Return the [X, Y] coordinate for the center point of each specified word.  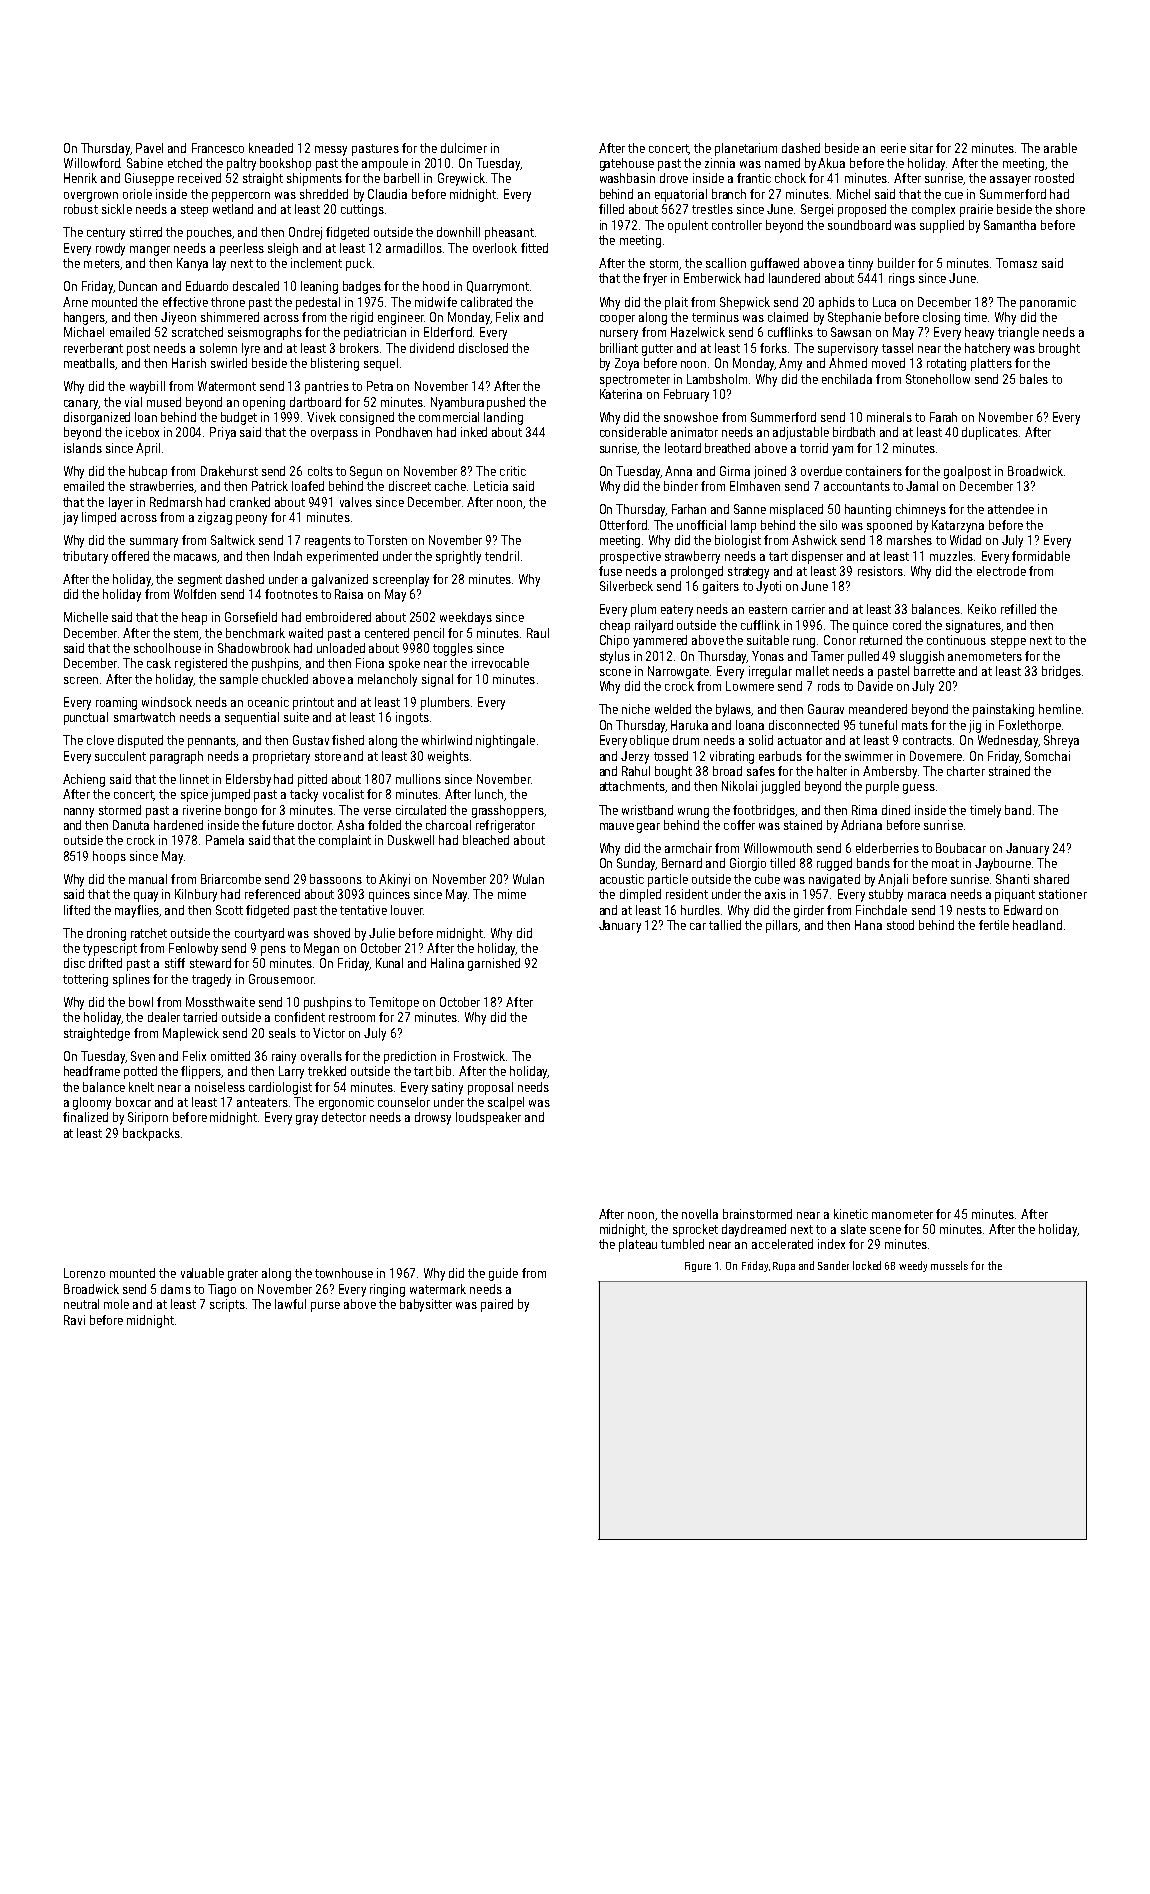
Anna [678, 471]
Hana [868, 925]
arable [1060, 148]
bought [673, 772]
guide [503, 1274]
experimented [342, 557]
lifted [77, 910]
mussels [949, 1265]
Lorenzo [84, 1273]
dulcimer [464, 148]
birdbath [854, 432]
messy [331, 151]
